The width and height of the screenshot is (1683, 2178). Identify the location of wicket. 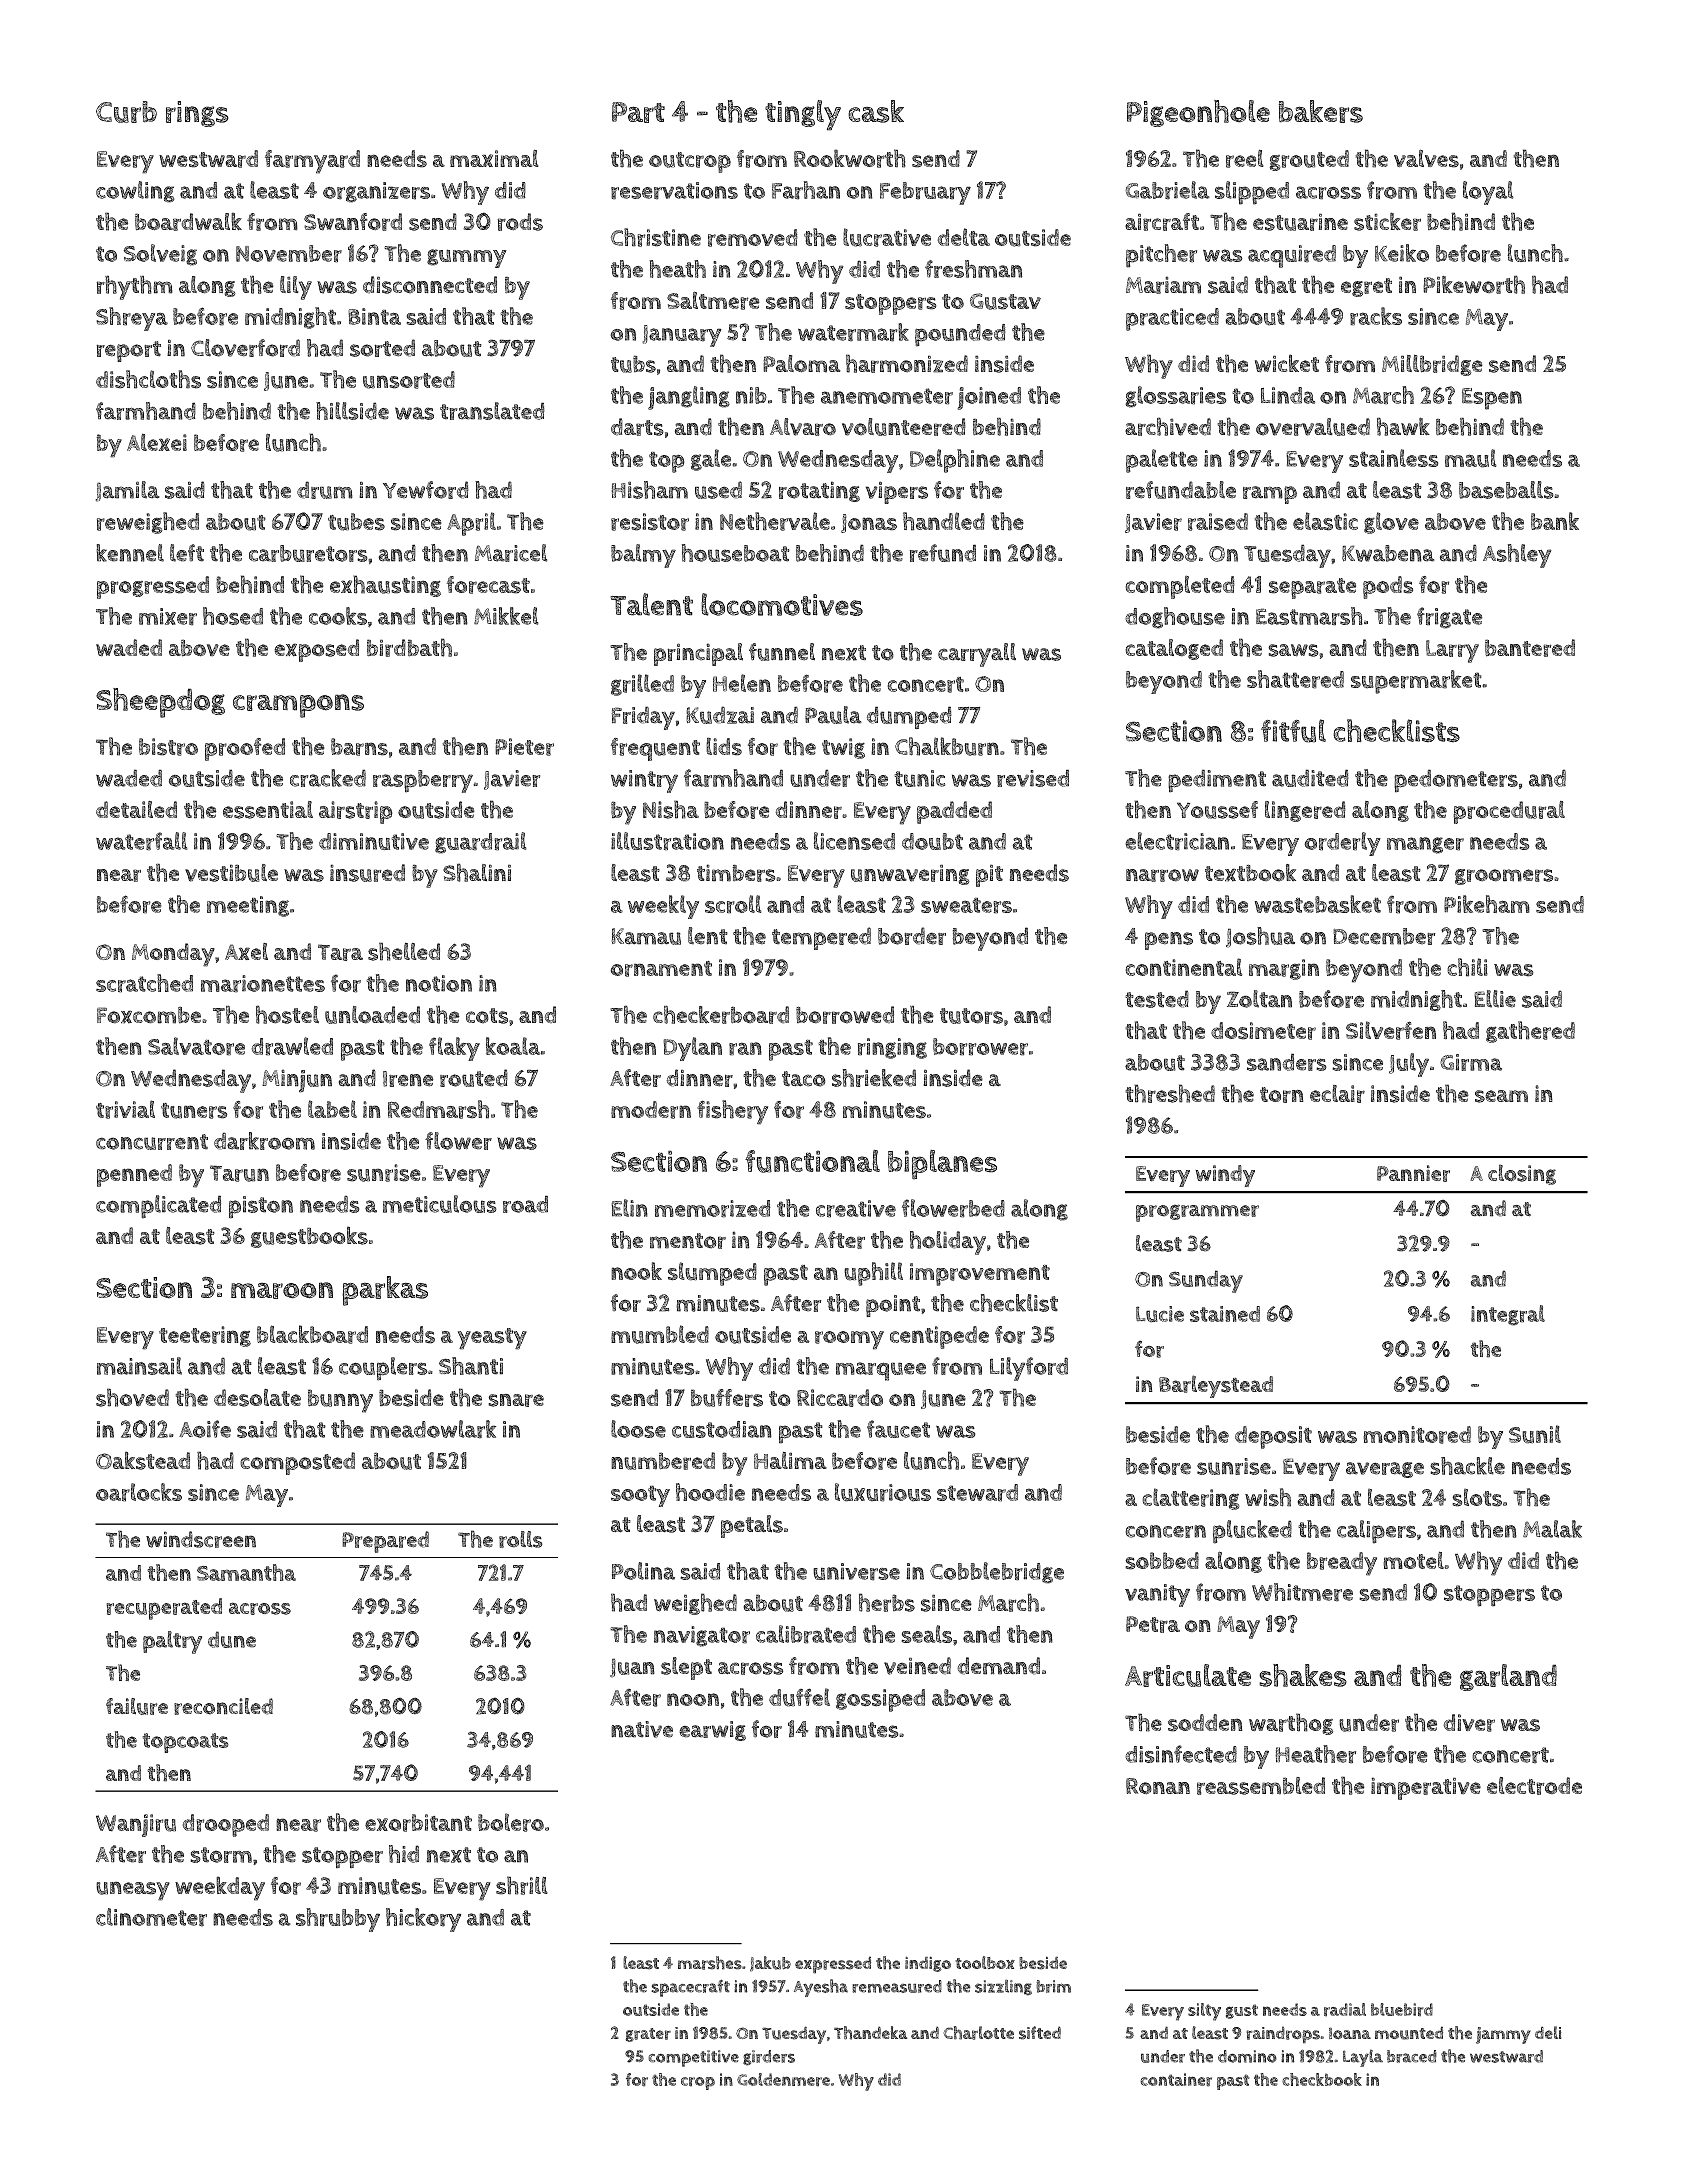
(1287, 363).
